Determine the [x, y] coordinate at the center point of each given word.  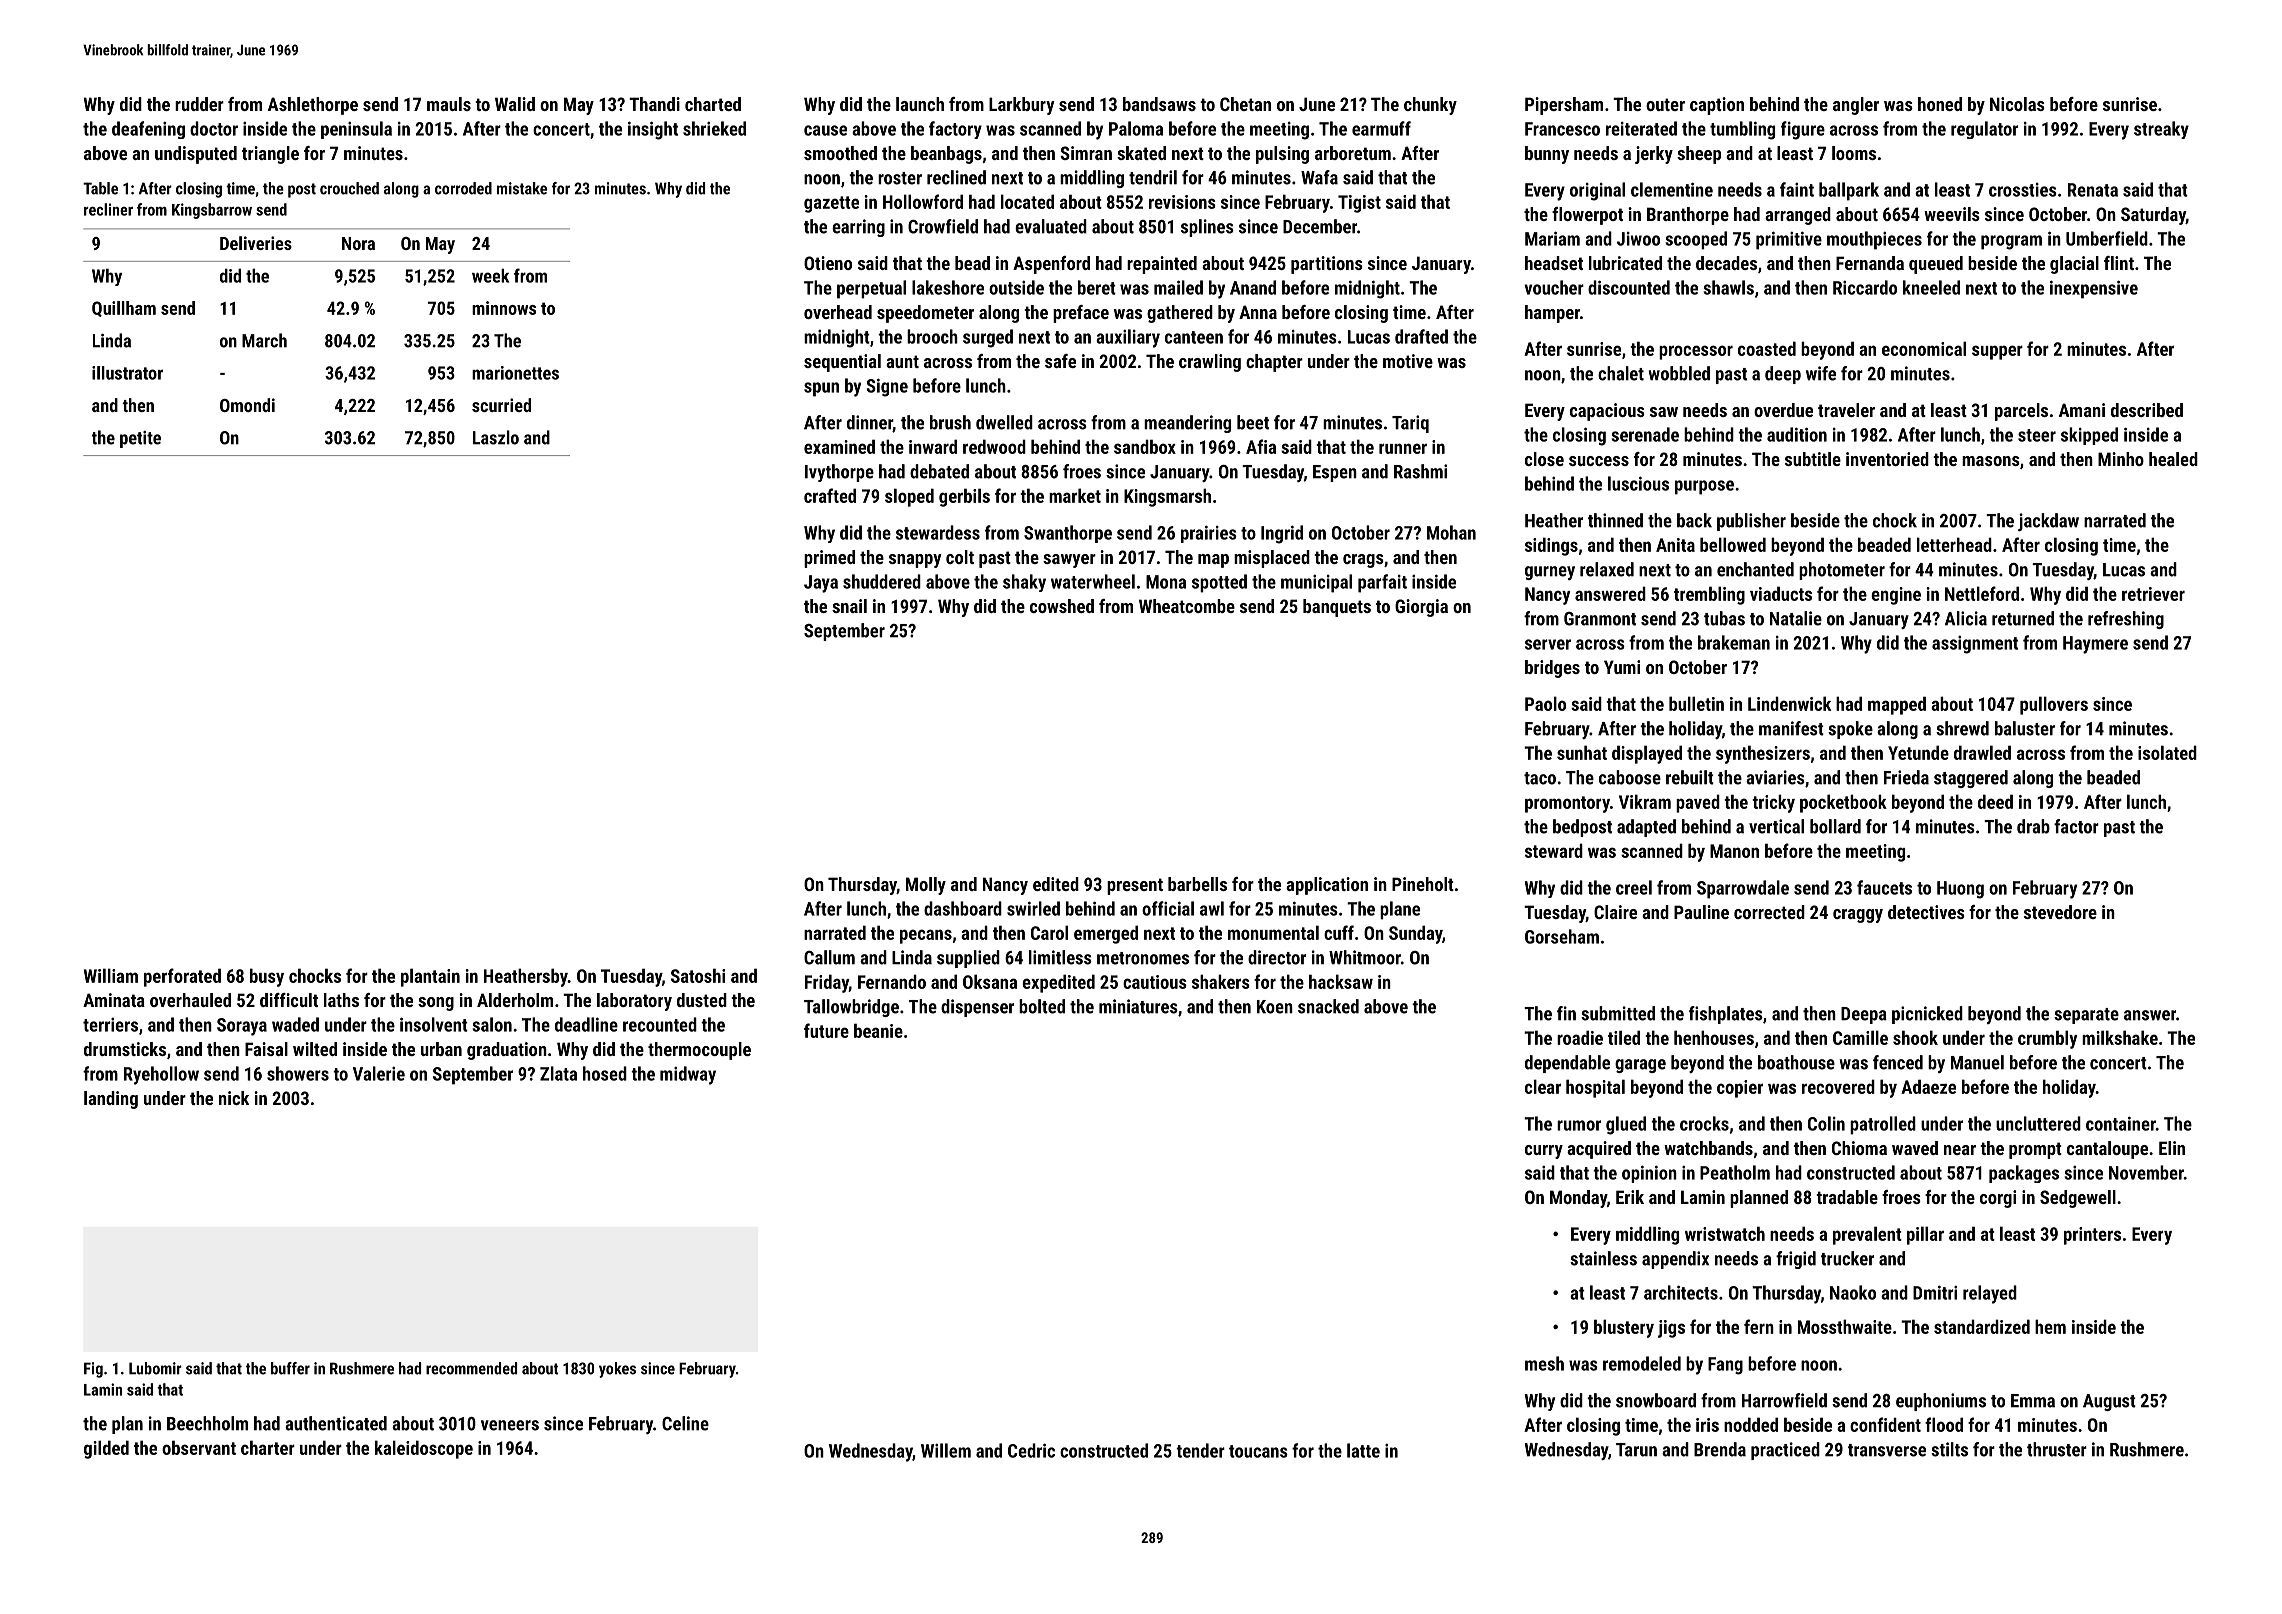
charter [268, 1447]
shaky [1024, 583]
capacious [1607, 412]
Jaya [821, 584]
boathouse [1796, 1062]
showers [298, 1073]
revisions [1182, 202]
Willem [946, 1450]
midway [688, 1075]
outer [1665, 104]
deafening [148, 130]
